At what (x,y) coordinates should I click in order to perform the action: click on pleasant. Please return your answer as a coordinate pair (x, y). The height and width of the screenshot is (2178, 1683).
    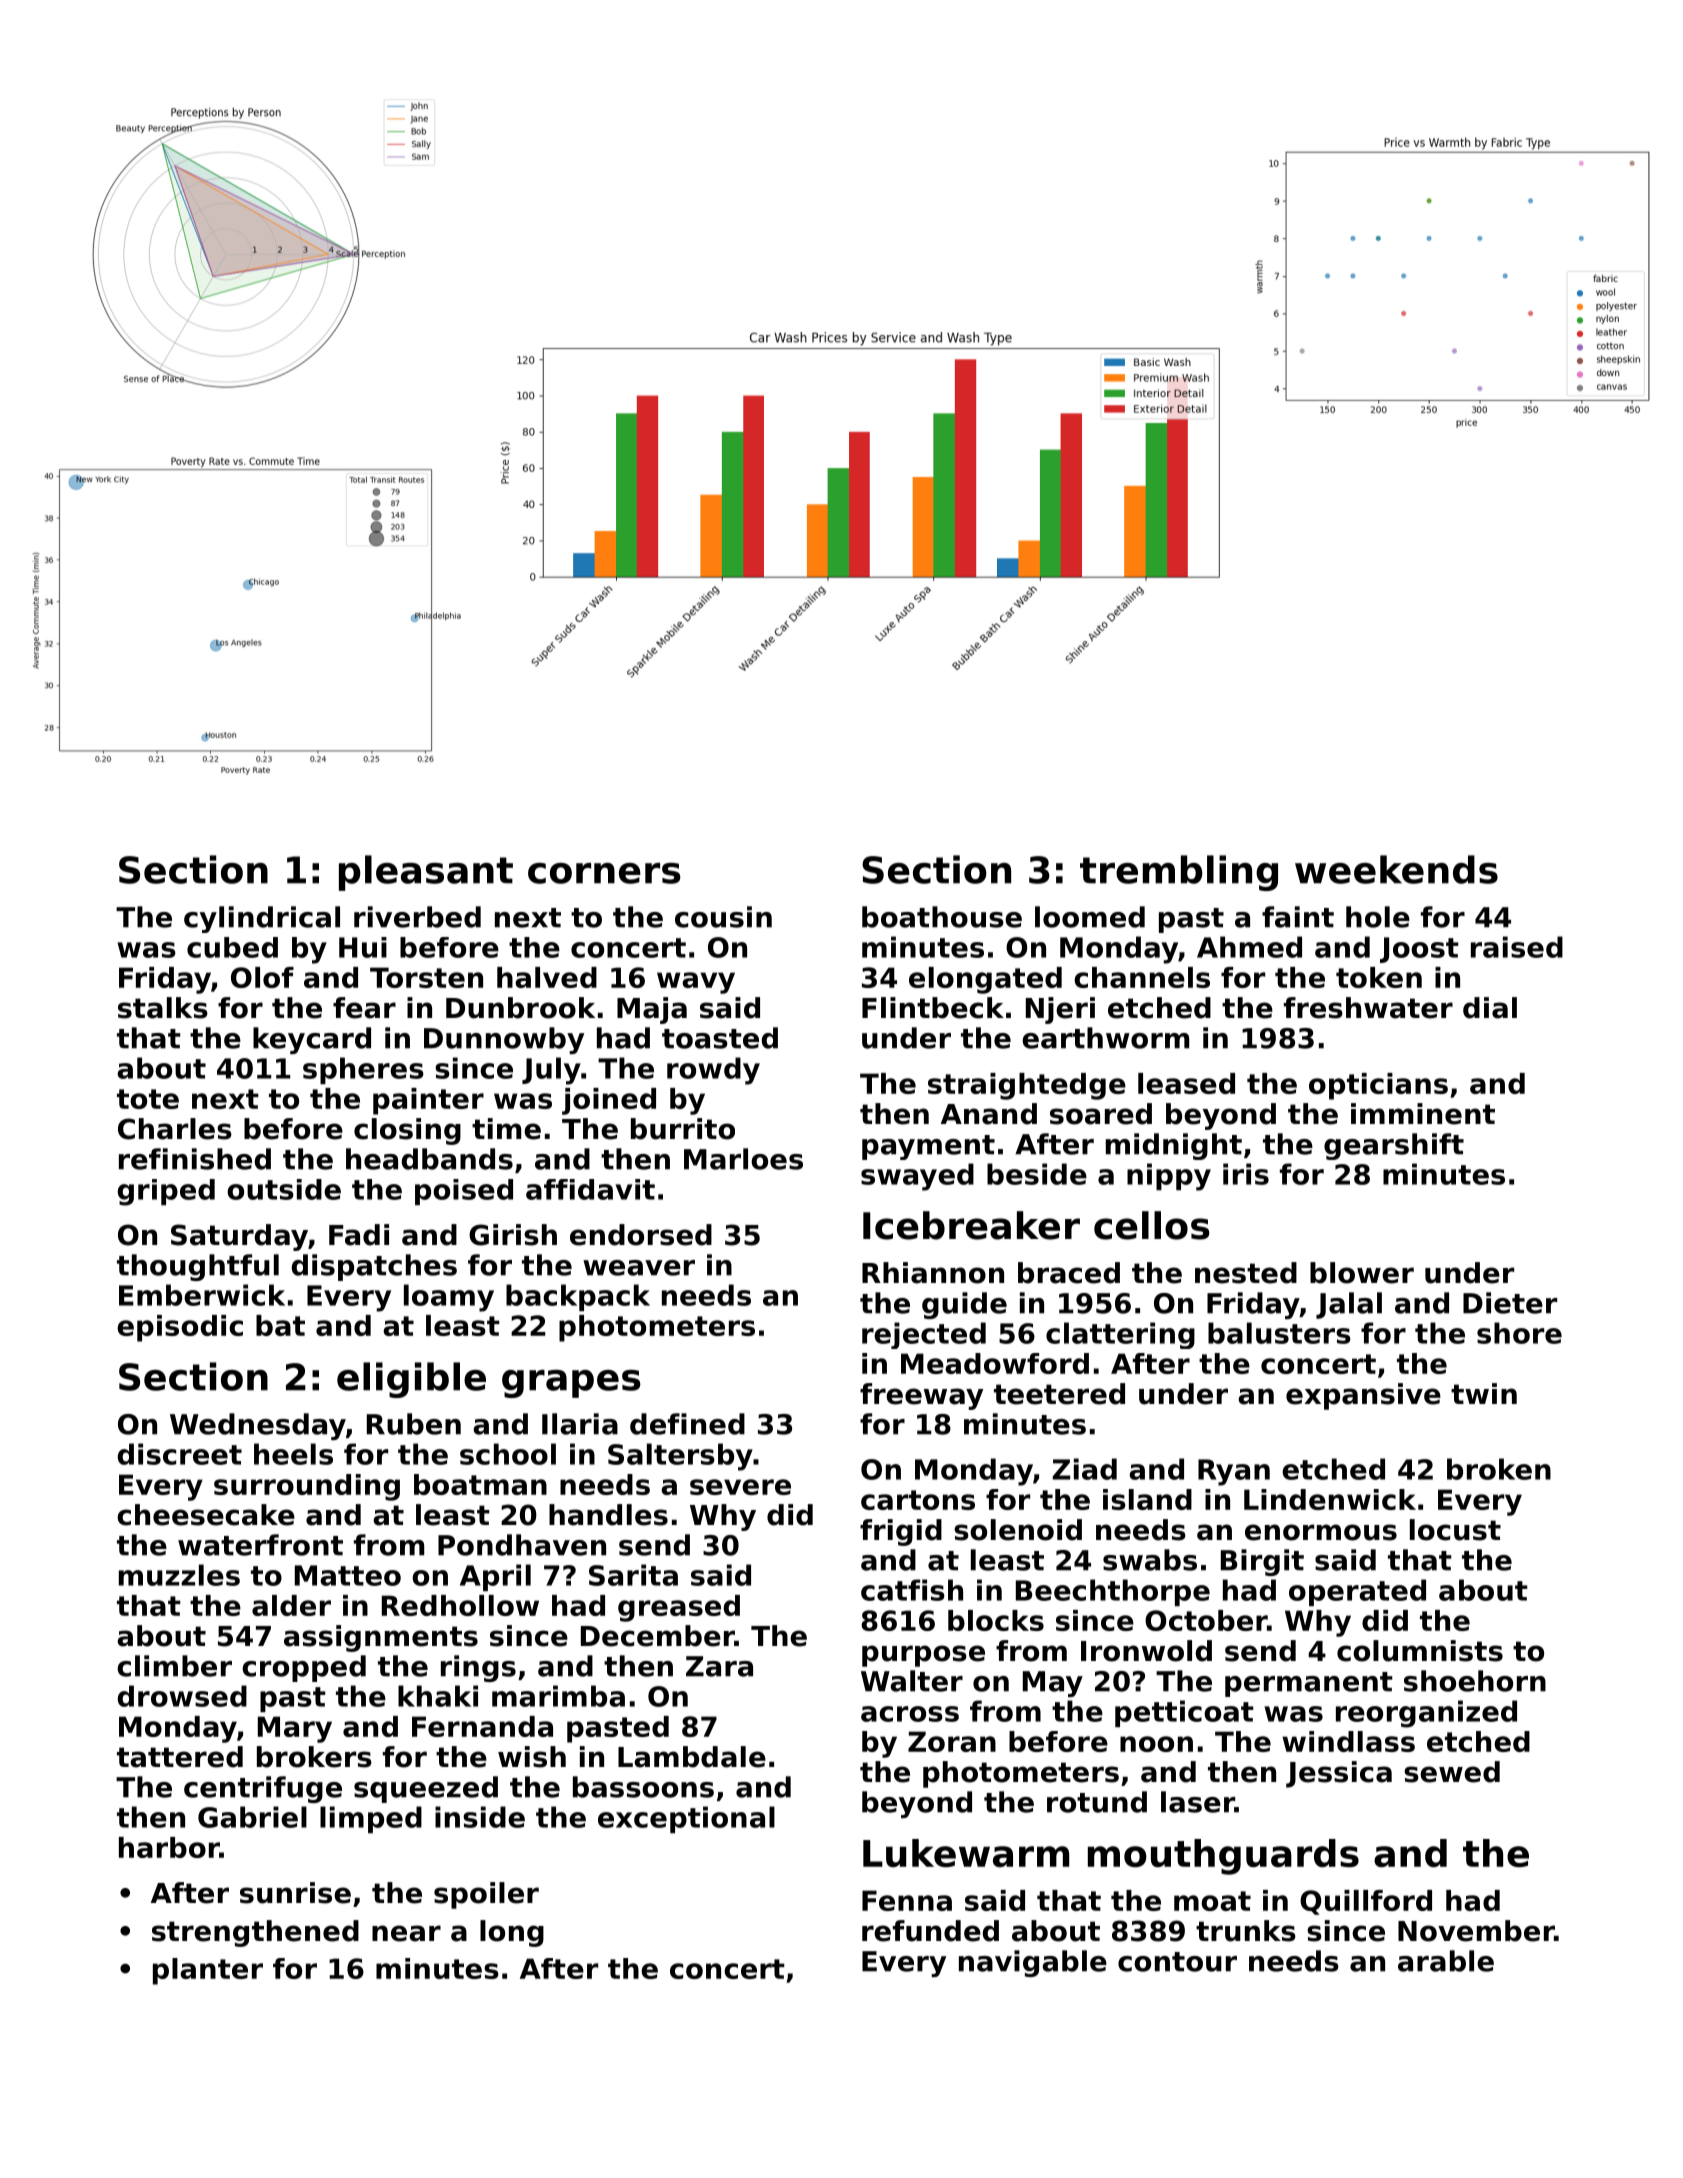
    Looking at the image, I should click on (426, 873).
